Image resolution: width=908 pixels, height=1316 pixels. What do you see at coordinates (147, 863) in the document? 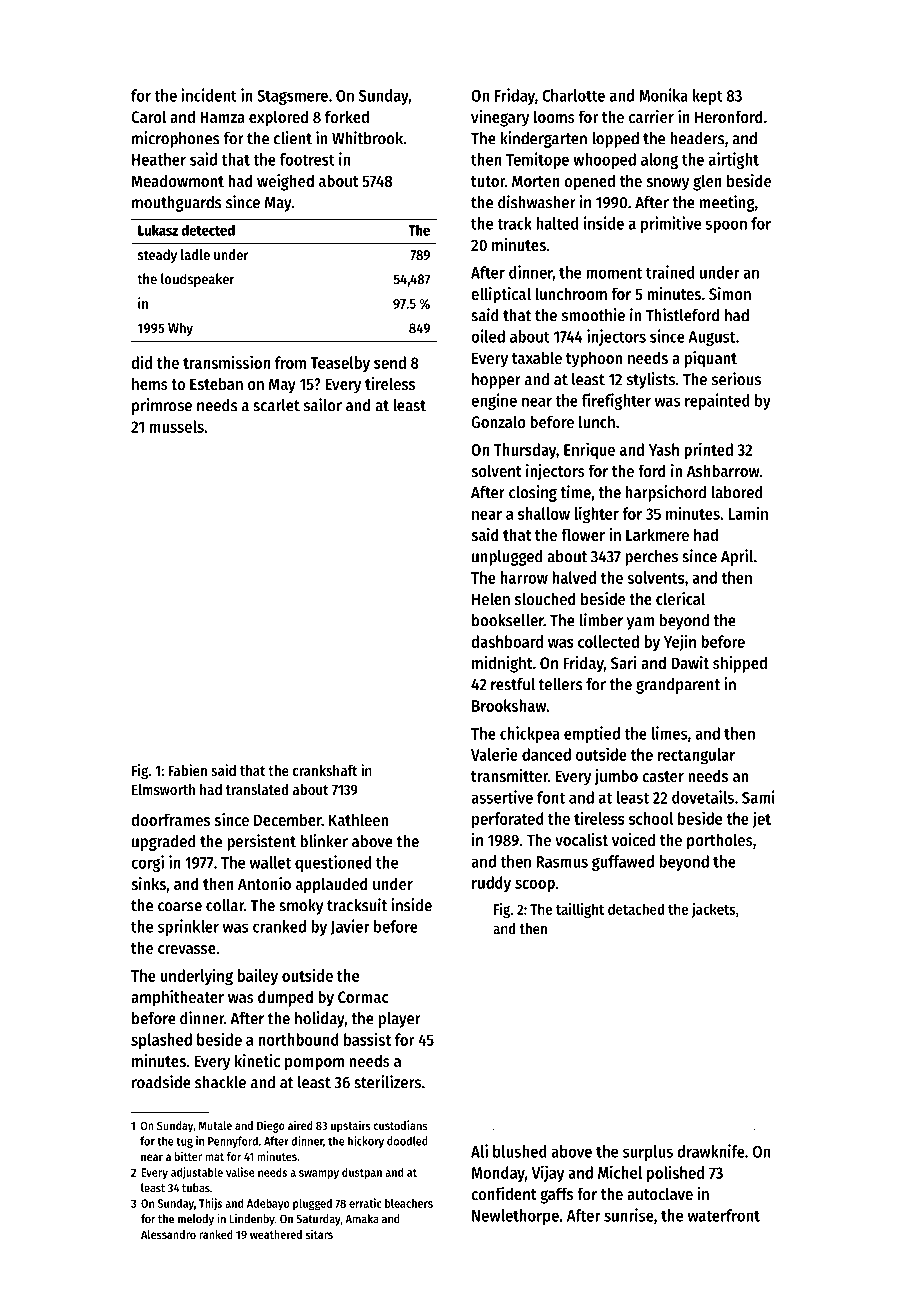
I see `corgi` at bounding box center [147, 863].
